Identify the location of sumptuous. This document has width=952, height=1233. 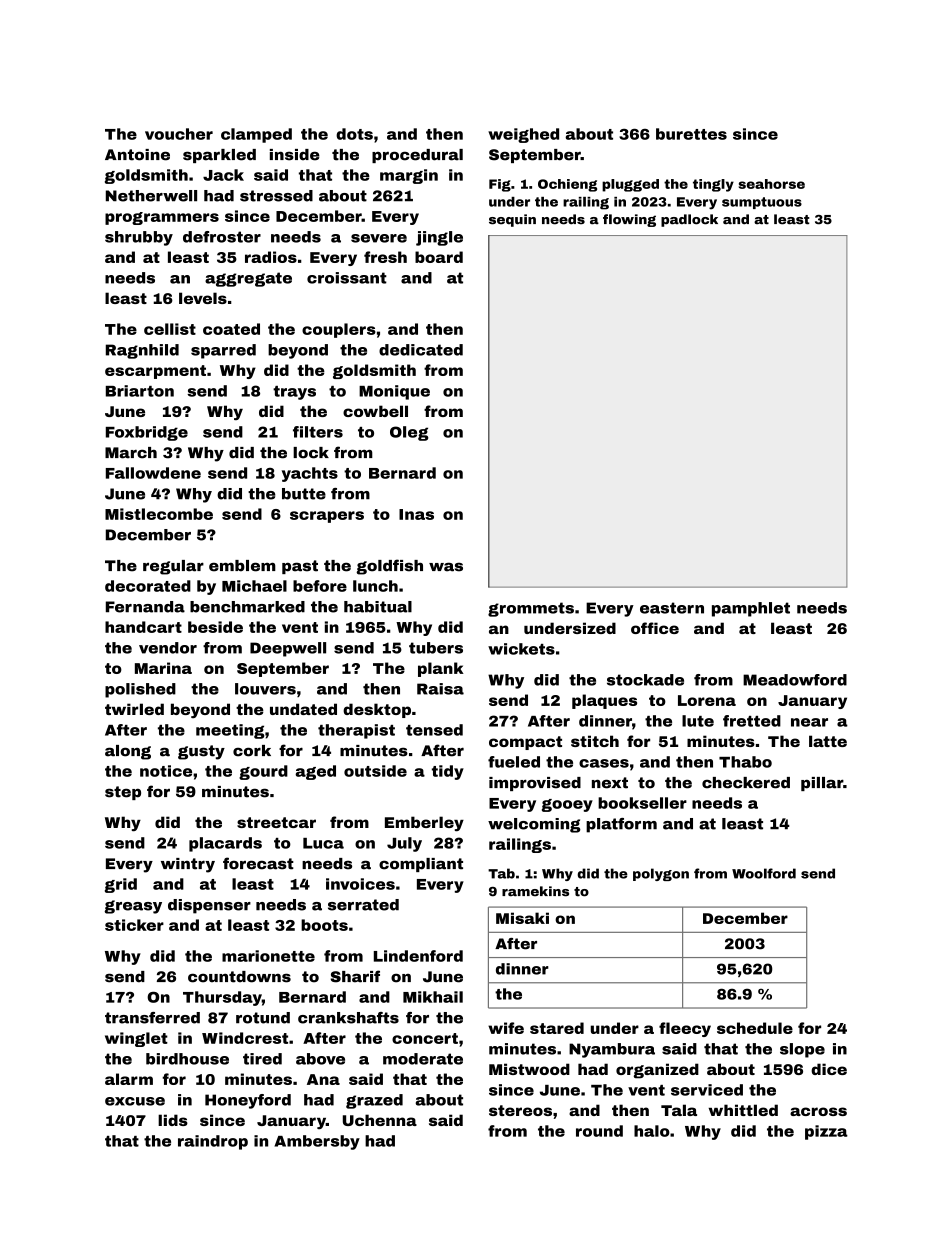
(762, 203).
